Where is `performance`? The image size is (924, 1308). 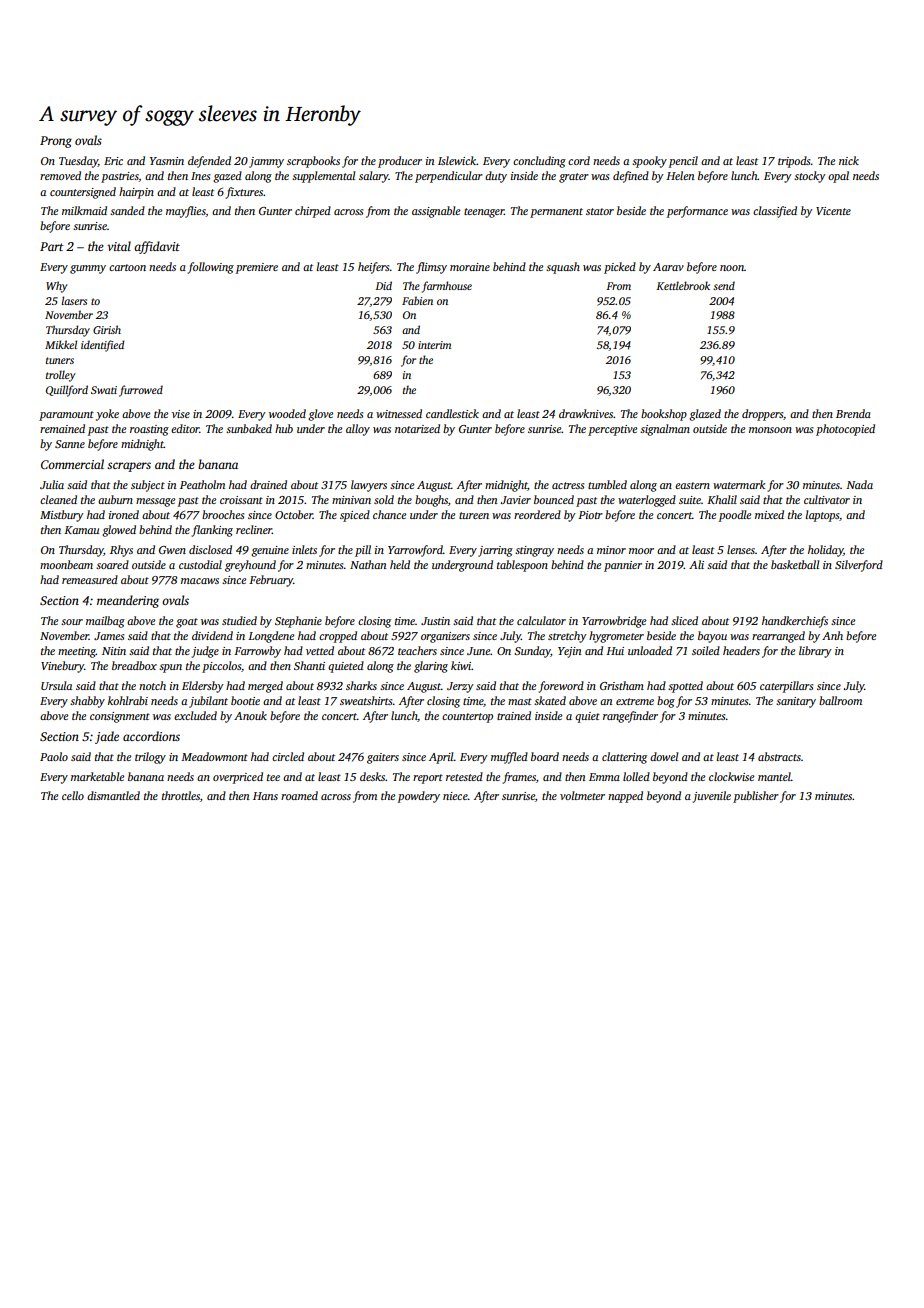
performance is located at coordinates (697, 212).
